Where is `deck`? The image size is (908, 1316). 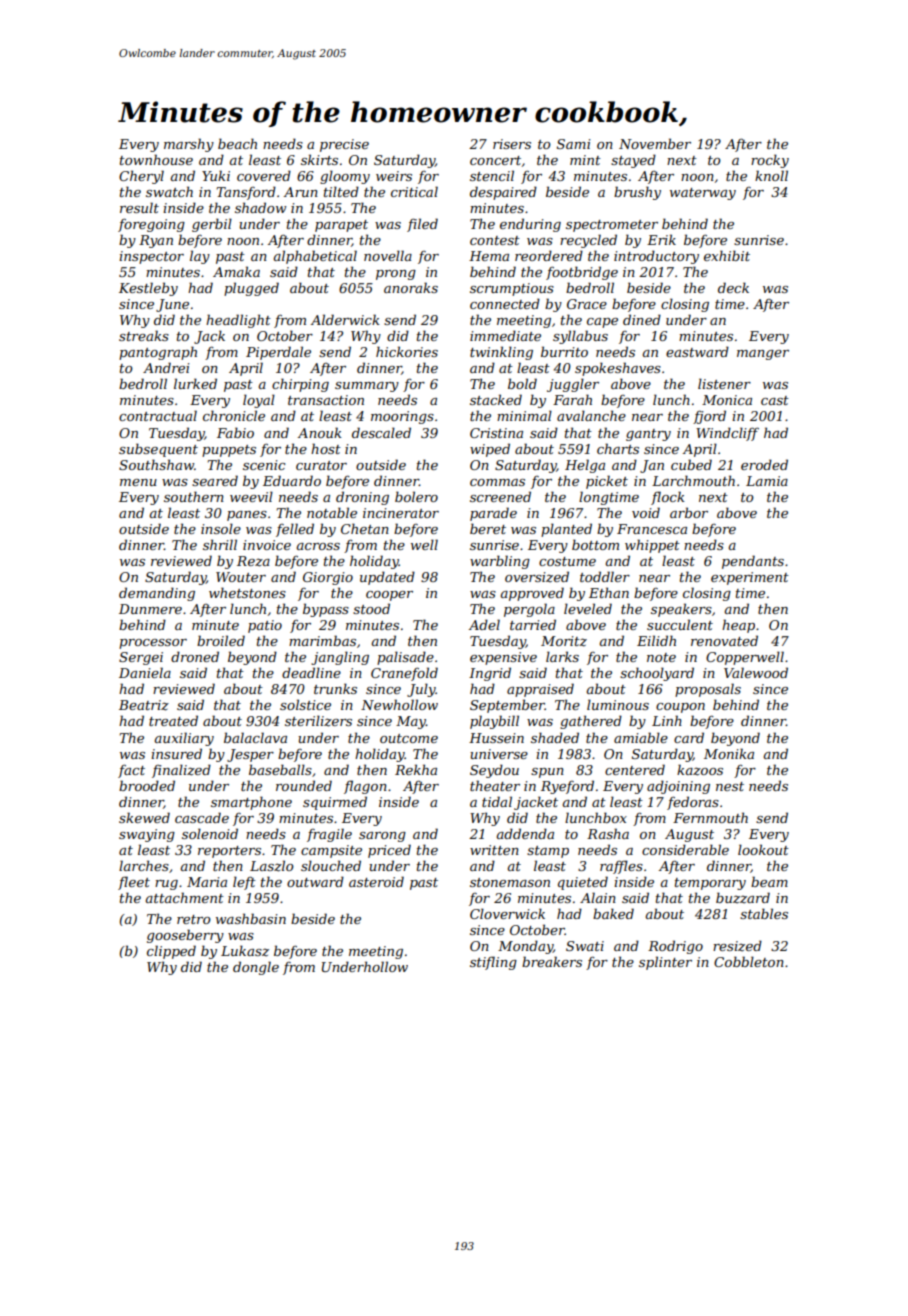 deck is located at coordinates (733, 287).
